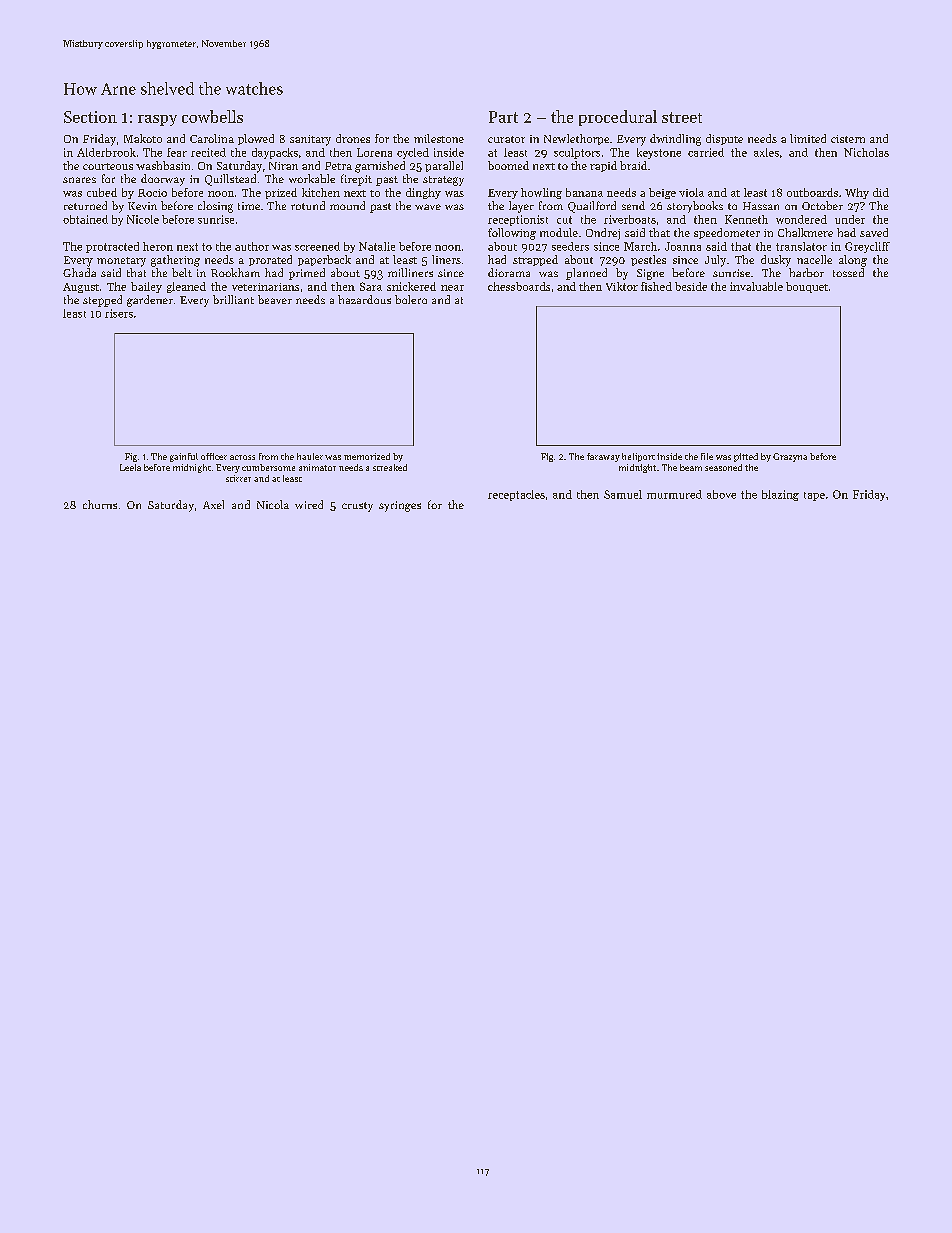 This screenshot has height=1233, width=952. What do you see at coordinates (212, 116) in the screenshot?
I see `cowbells` at bounding box center [212, 116].
